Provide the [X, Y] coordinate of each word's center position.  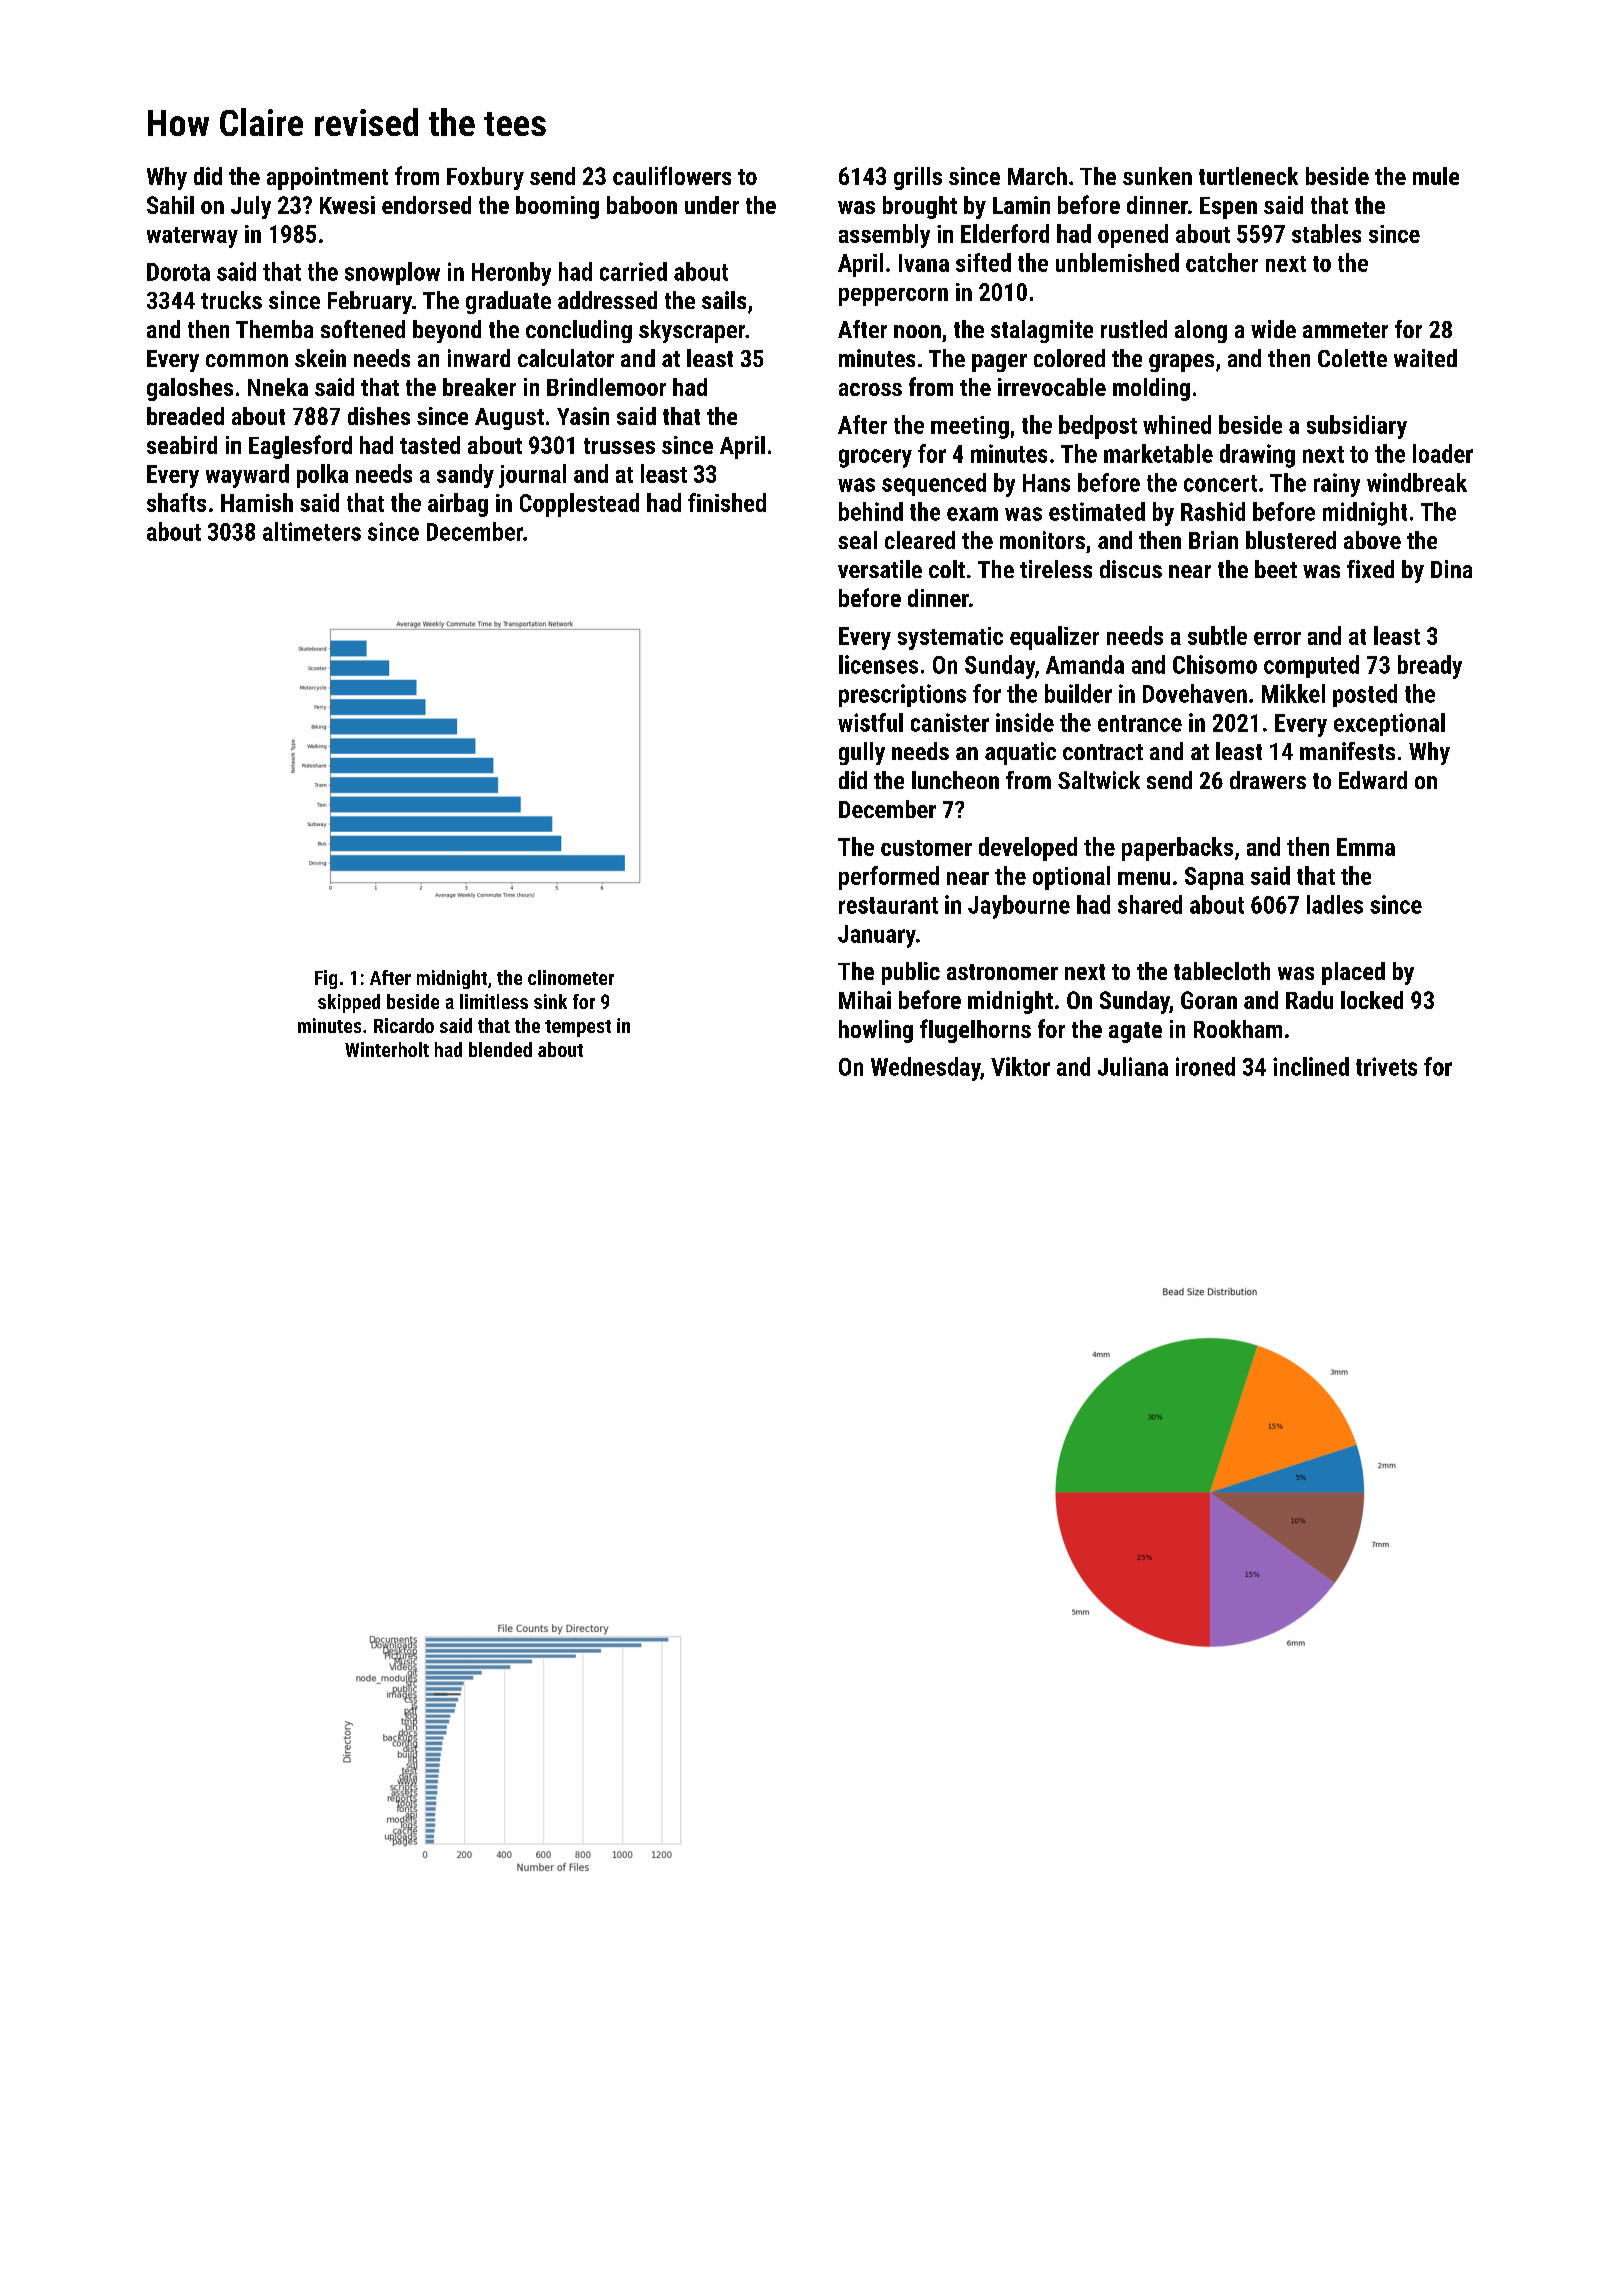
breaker [479, 387]
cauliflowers [672, 175]
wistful [870, 722]
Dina [1451, 569]
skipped [349, 1003]
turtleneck [1248, 176]
